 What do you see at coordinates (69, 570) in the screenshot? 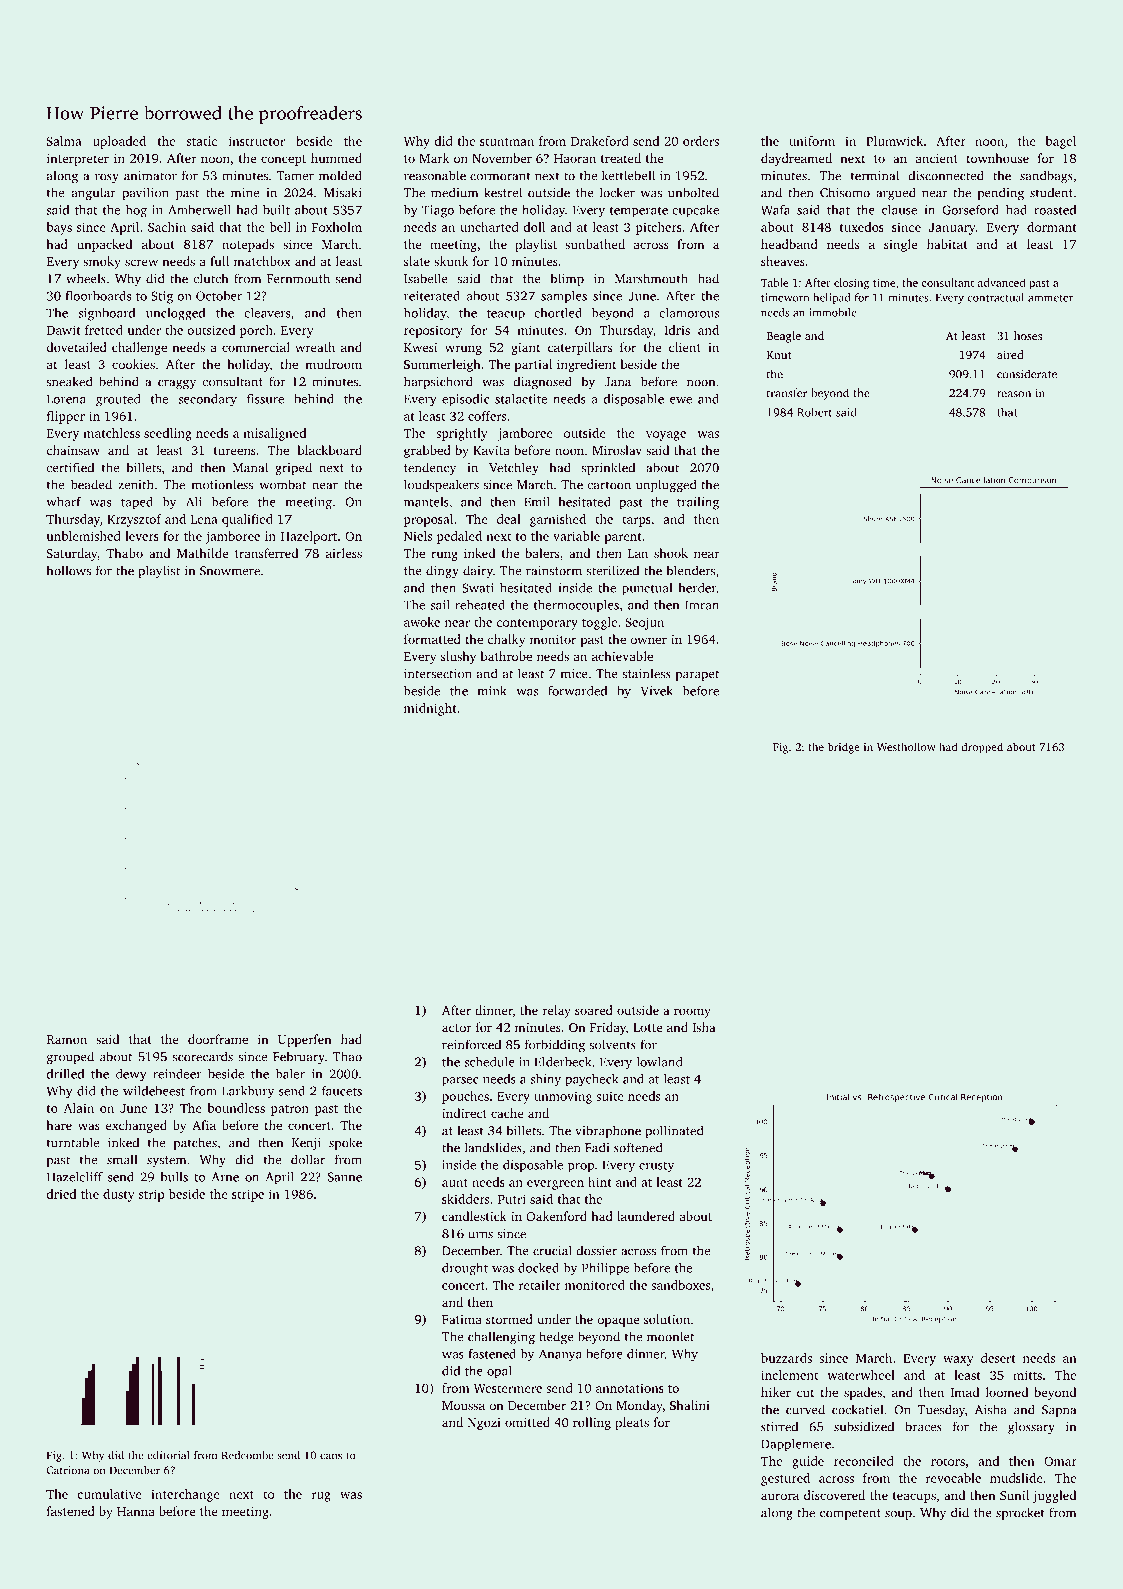
I see `hollows` at bounding box center [69, 570].
